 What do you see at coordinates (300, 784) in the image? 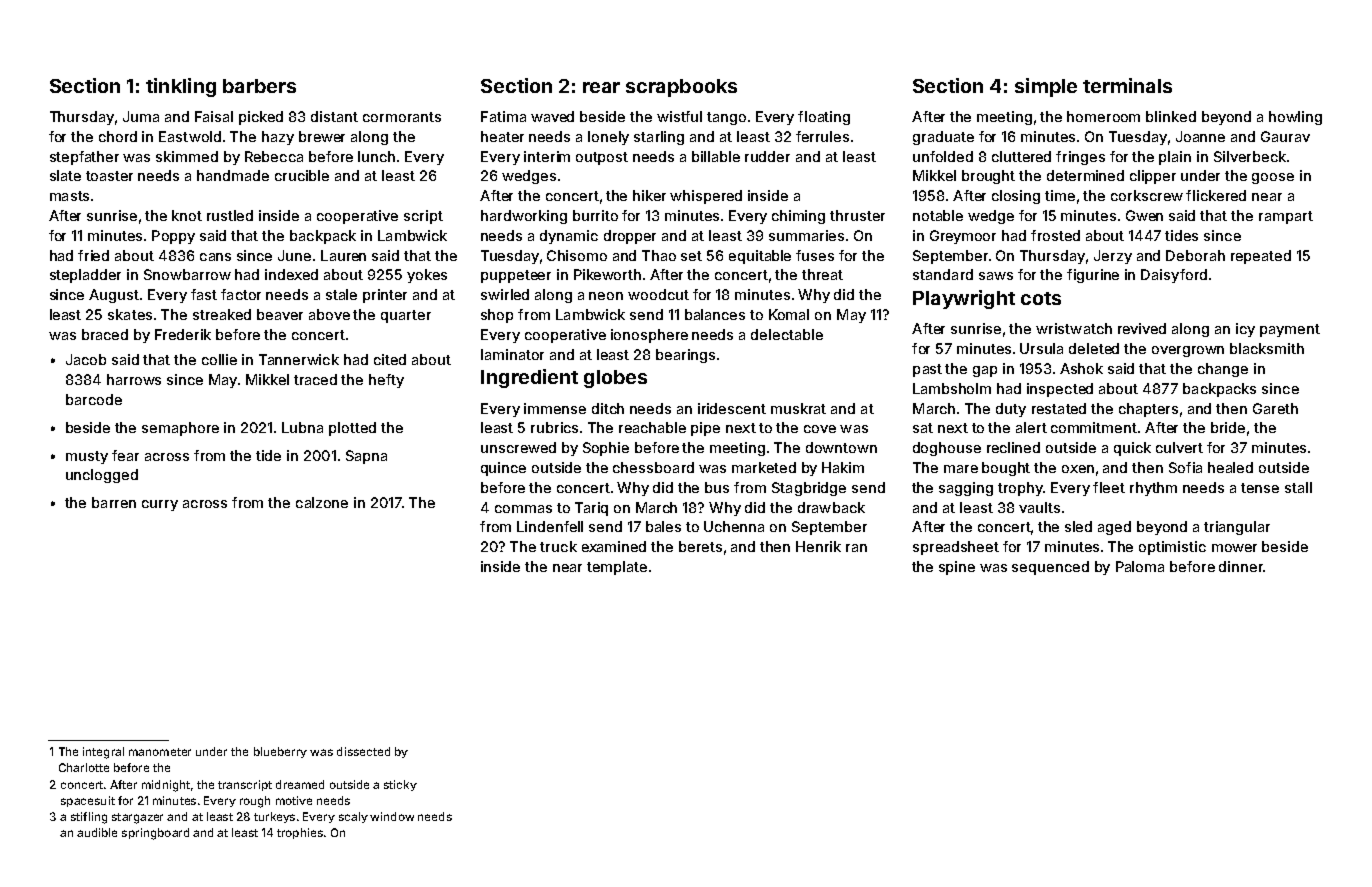
I see `dreamed` at bounding box center [300, 784].
